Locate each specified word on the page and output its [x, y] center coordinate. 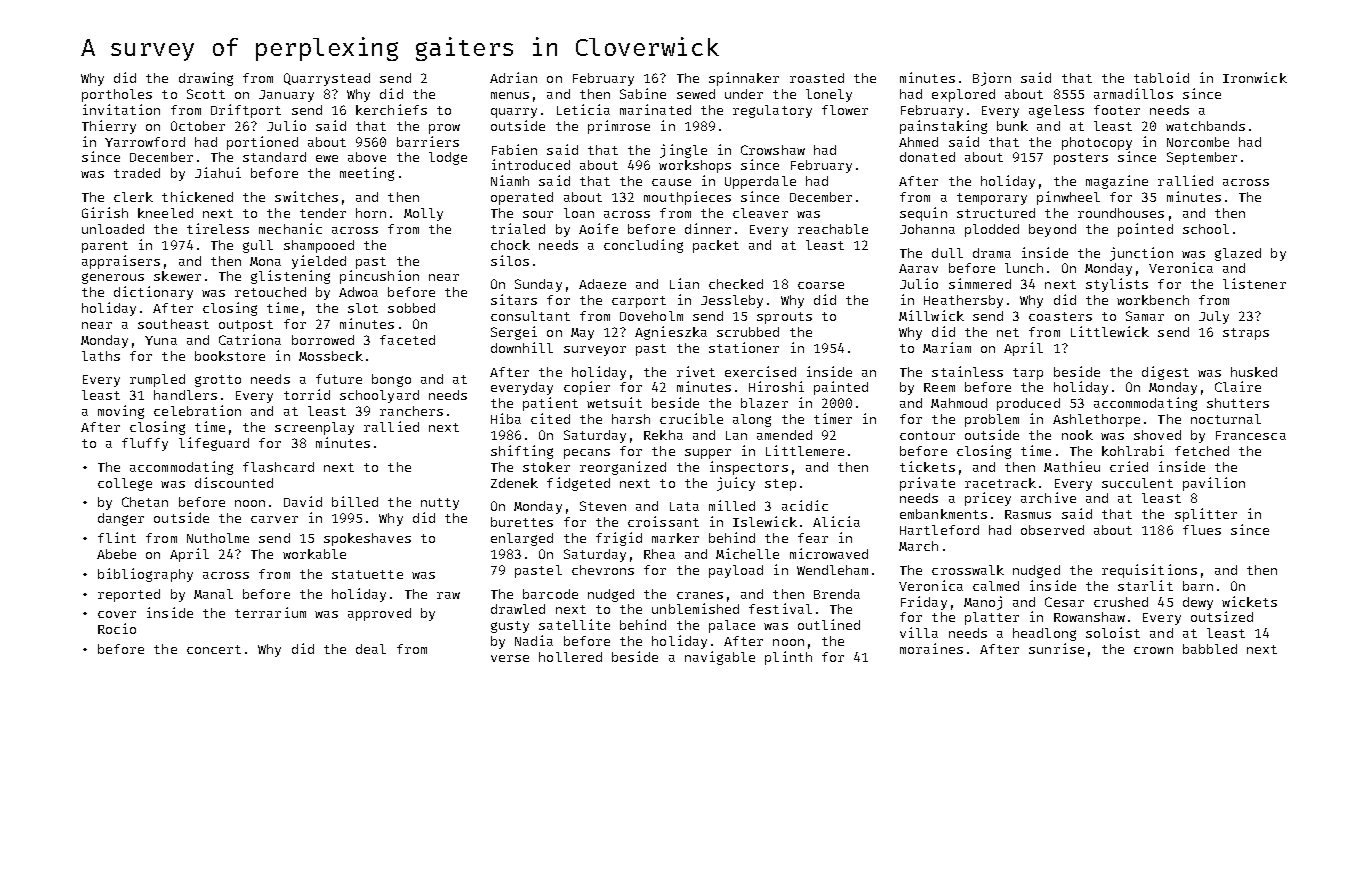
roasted [817, 78]
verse [510, 658]
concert [214, 649]
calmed [996, 586]
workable [314, 554]
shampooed [319, 246]
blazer [764, 403]
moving [121, 412]
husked [1254, 372]
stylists [1117, 285]
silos [510, 260]
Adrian [513, 77]
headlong [1044, 634]
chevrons [603, 570]
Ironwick [1255, 77]
